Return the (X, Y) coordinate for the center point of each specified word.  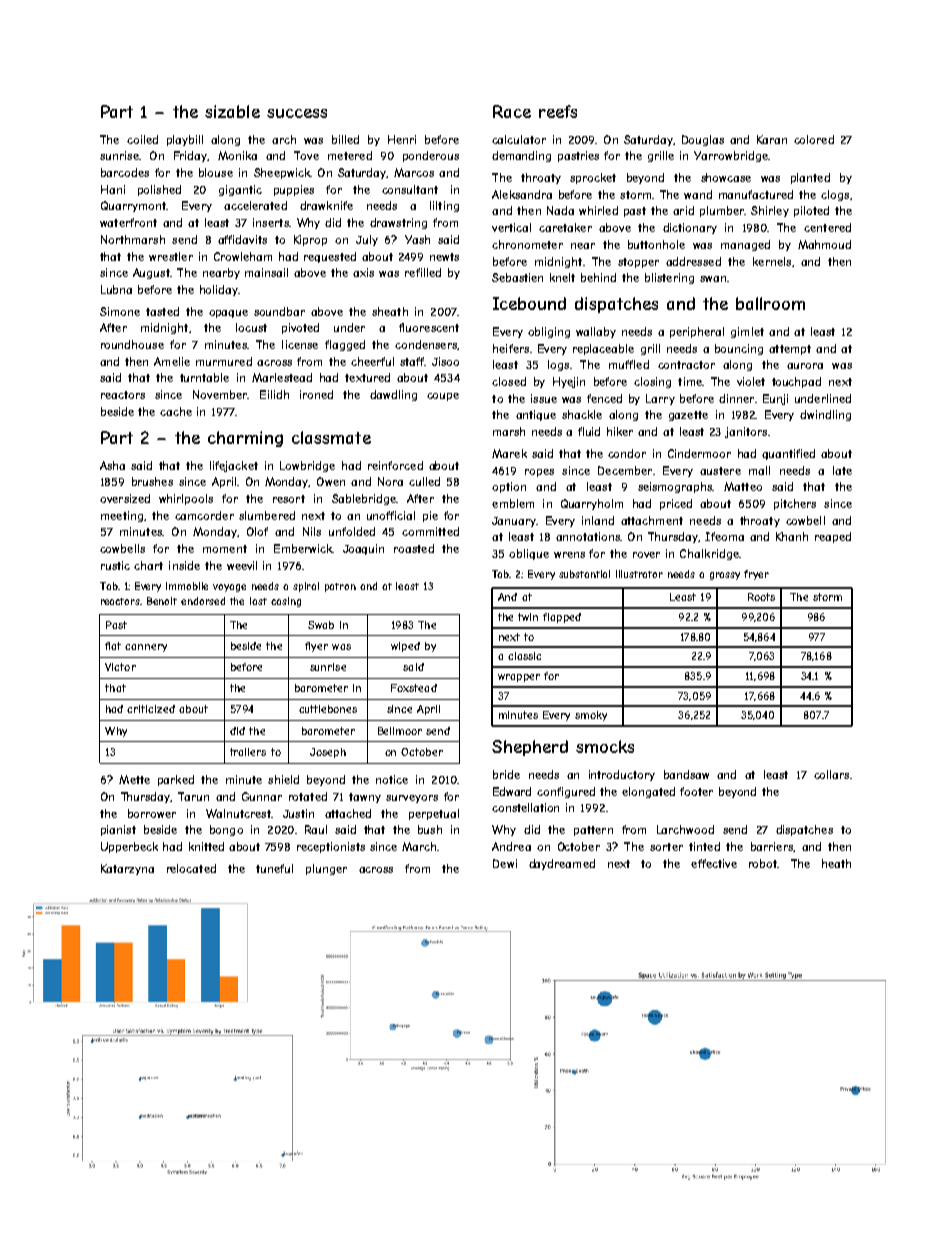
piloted (811, 211)
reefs (558, 111)
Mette (134, 779)
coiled (142, 139)
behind (598, 277)
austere (720, 471)
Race (512, 111)
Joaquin (363, 549)
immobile (187, 586)
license (300, 344)
